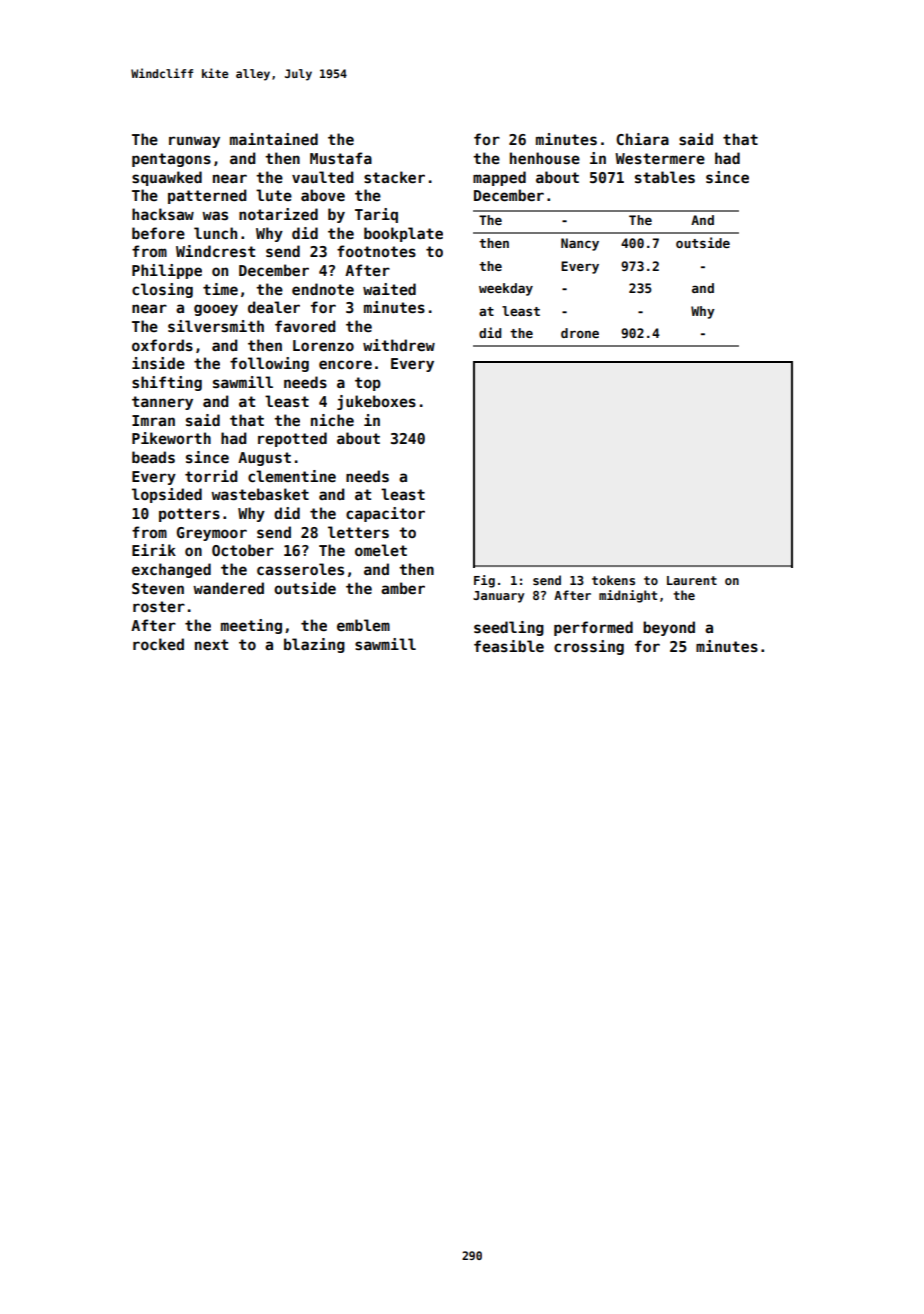 The width and height of the screenshot is (924, 1314). I want to click on Fig, so click(484, 581).
